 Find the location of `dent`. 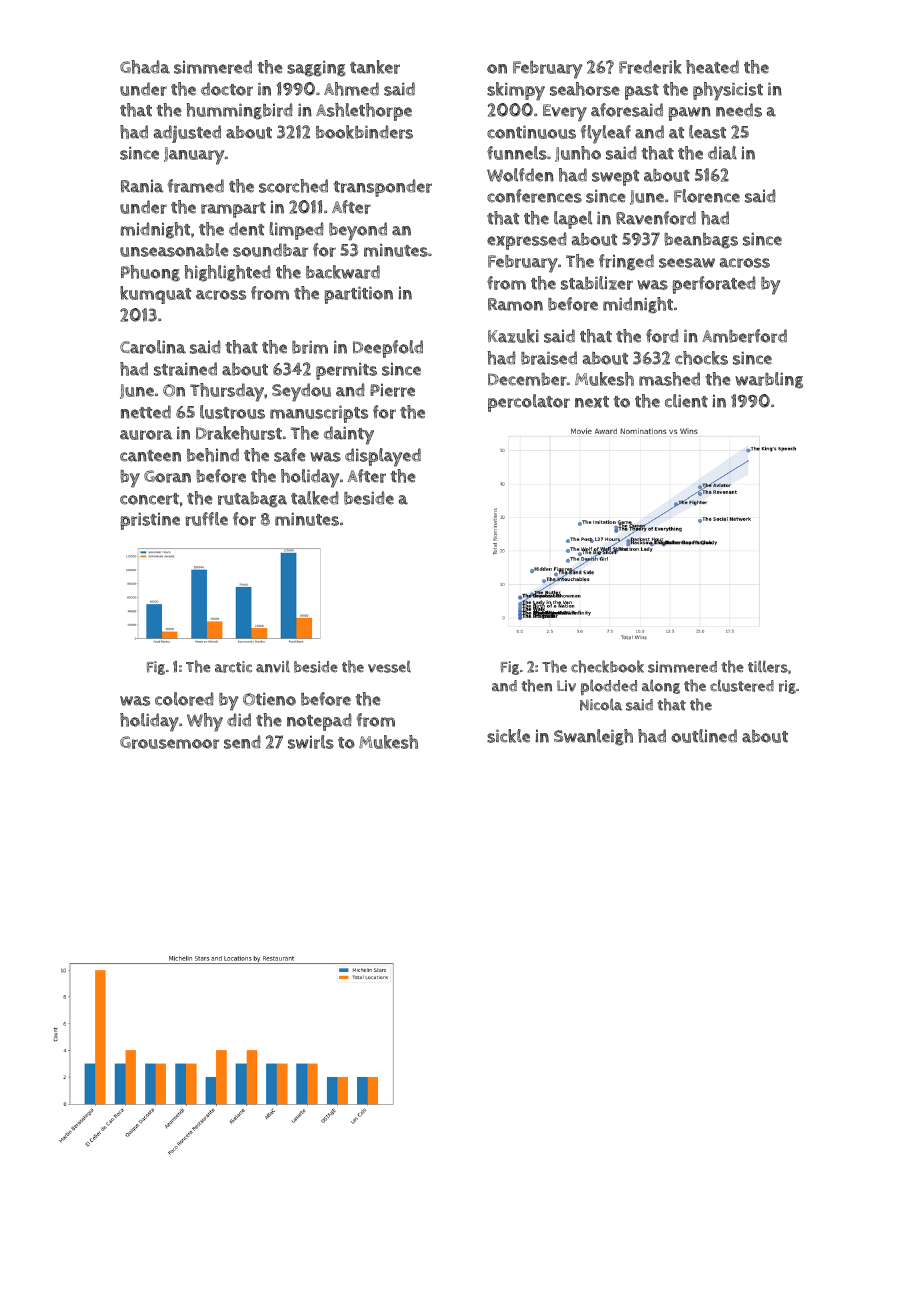

dent is located at coordinates (246, 229).
